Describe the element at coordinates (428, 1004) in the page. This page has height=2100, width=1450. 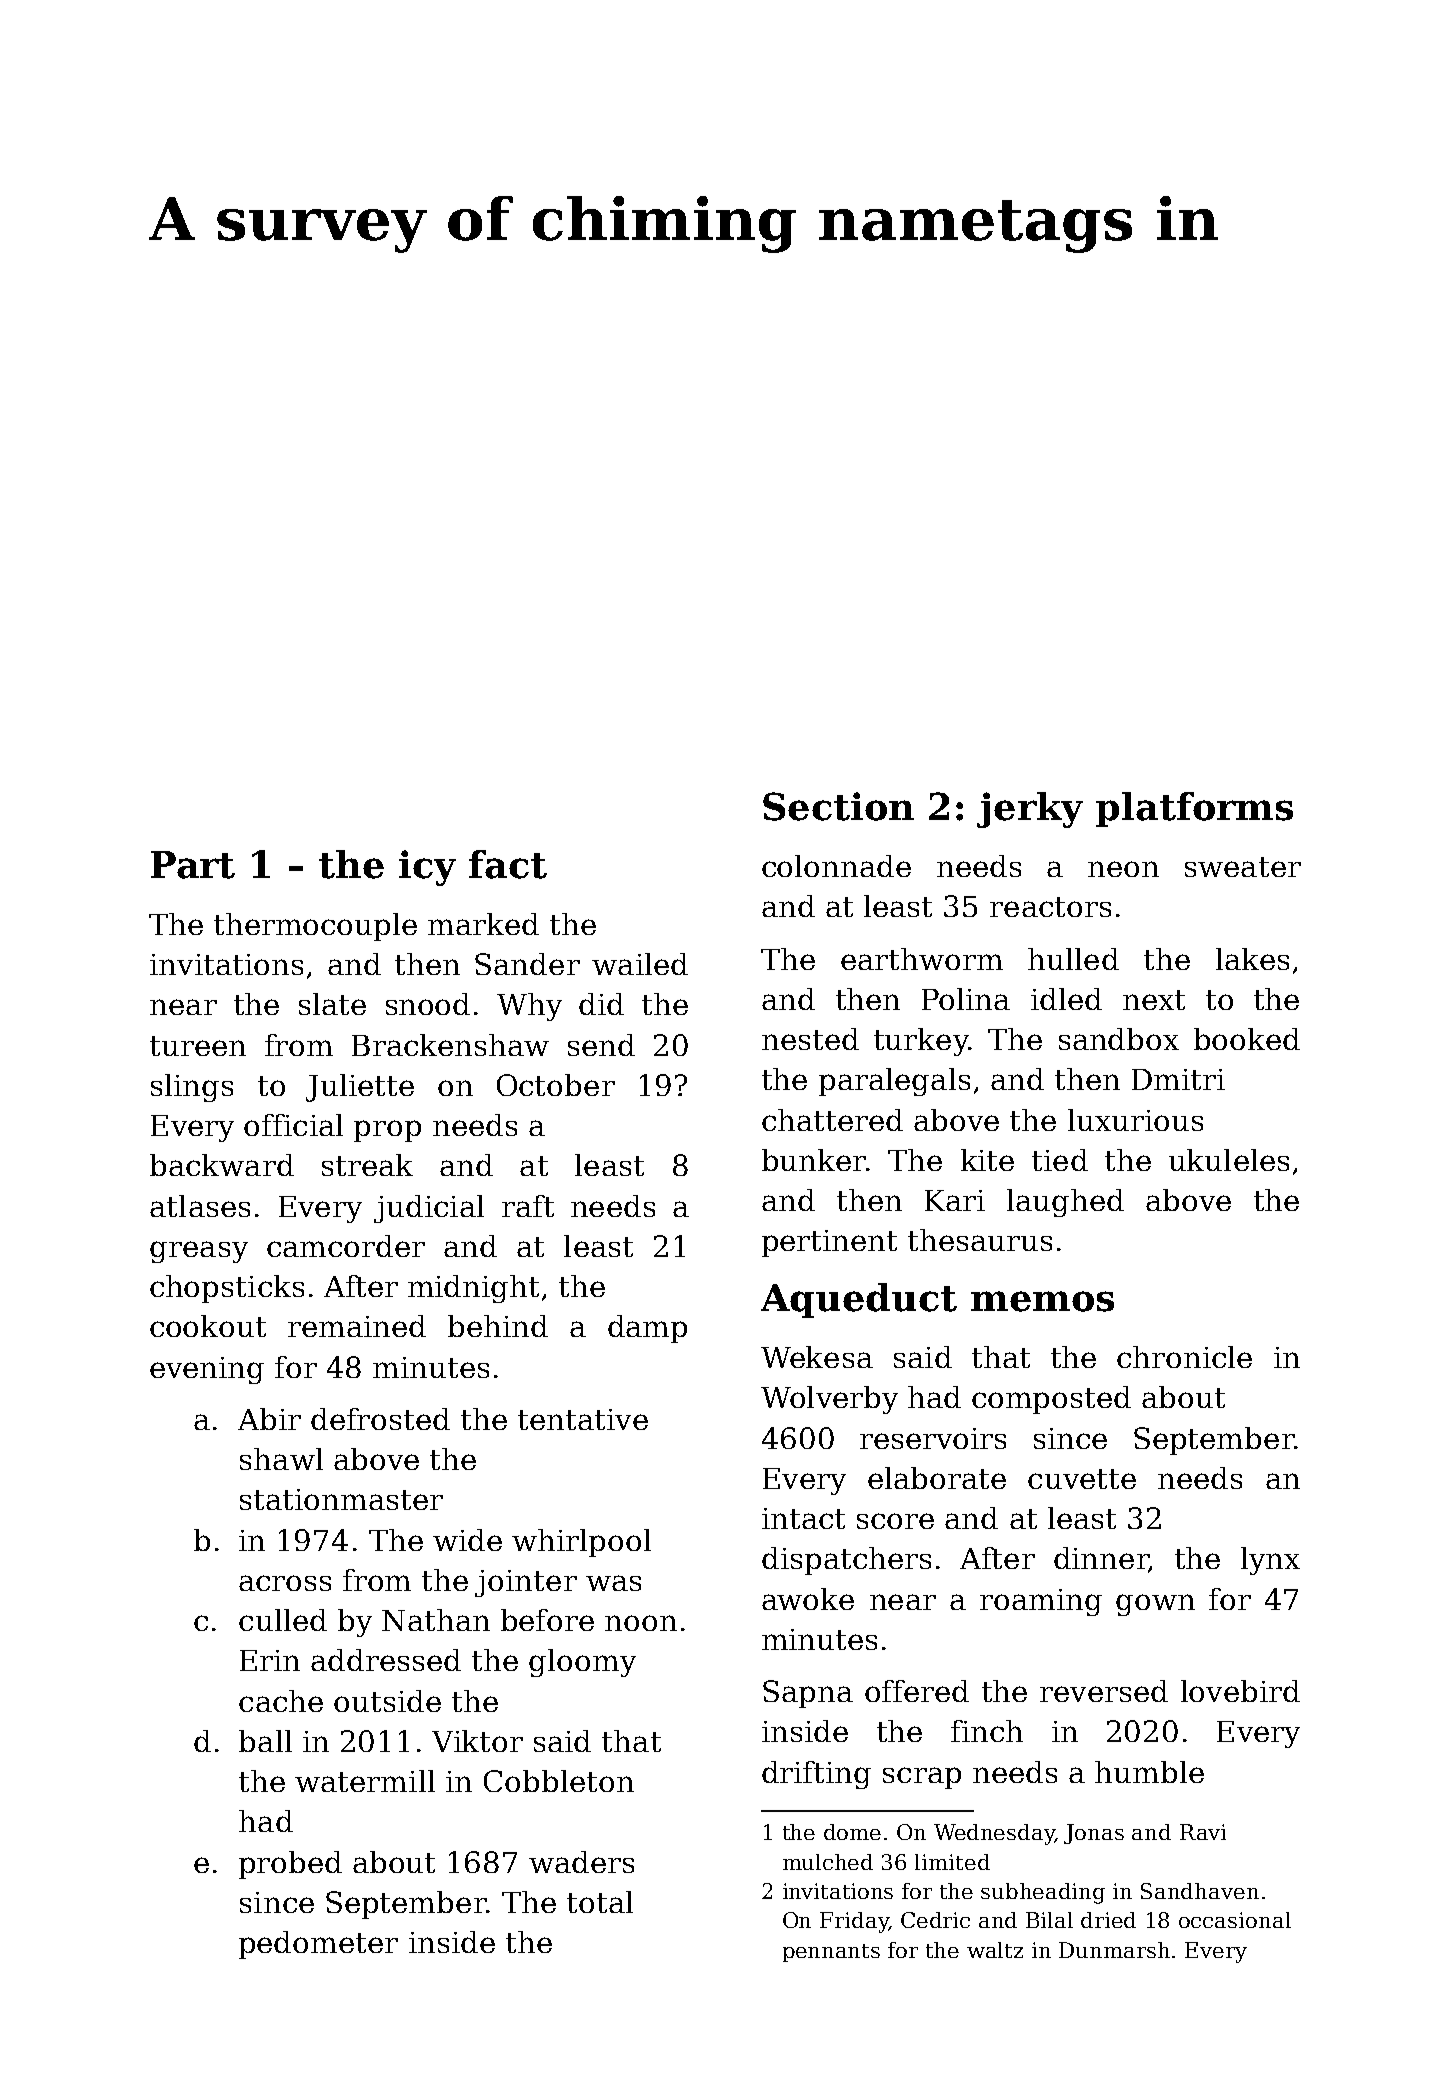
I see `snood` at that location.
